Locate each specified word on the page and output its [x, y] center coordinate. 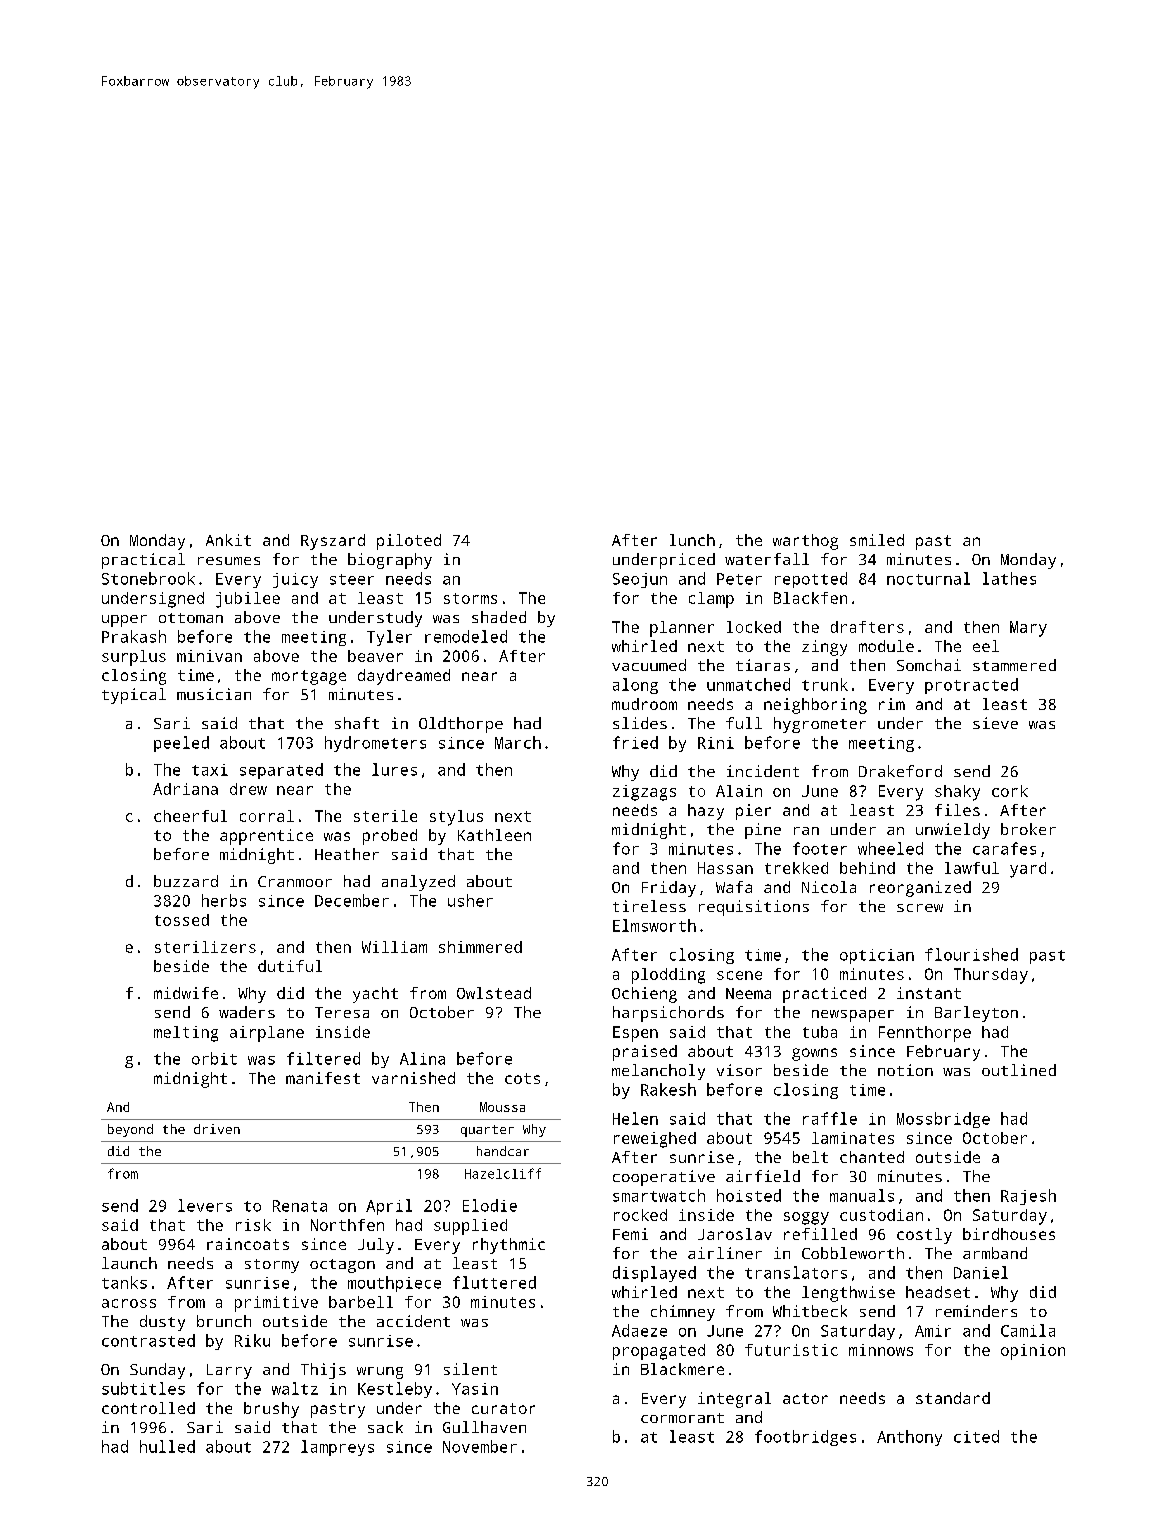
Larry [229, 1371]
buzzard [186, 881]
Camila [1028, 1330]
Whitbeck [810, 1311]
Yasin [475, 1389]
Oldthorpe [461, 725]
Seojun [640, 580]
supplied [470, 1227]
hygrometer [820, 725]
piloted [409, 542]
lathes [1009, 578]
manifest [323, 1078]
